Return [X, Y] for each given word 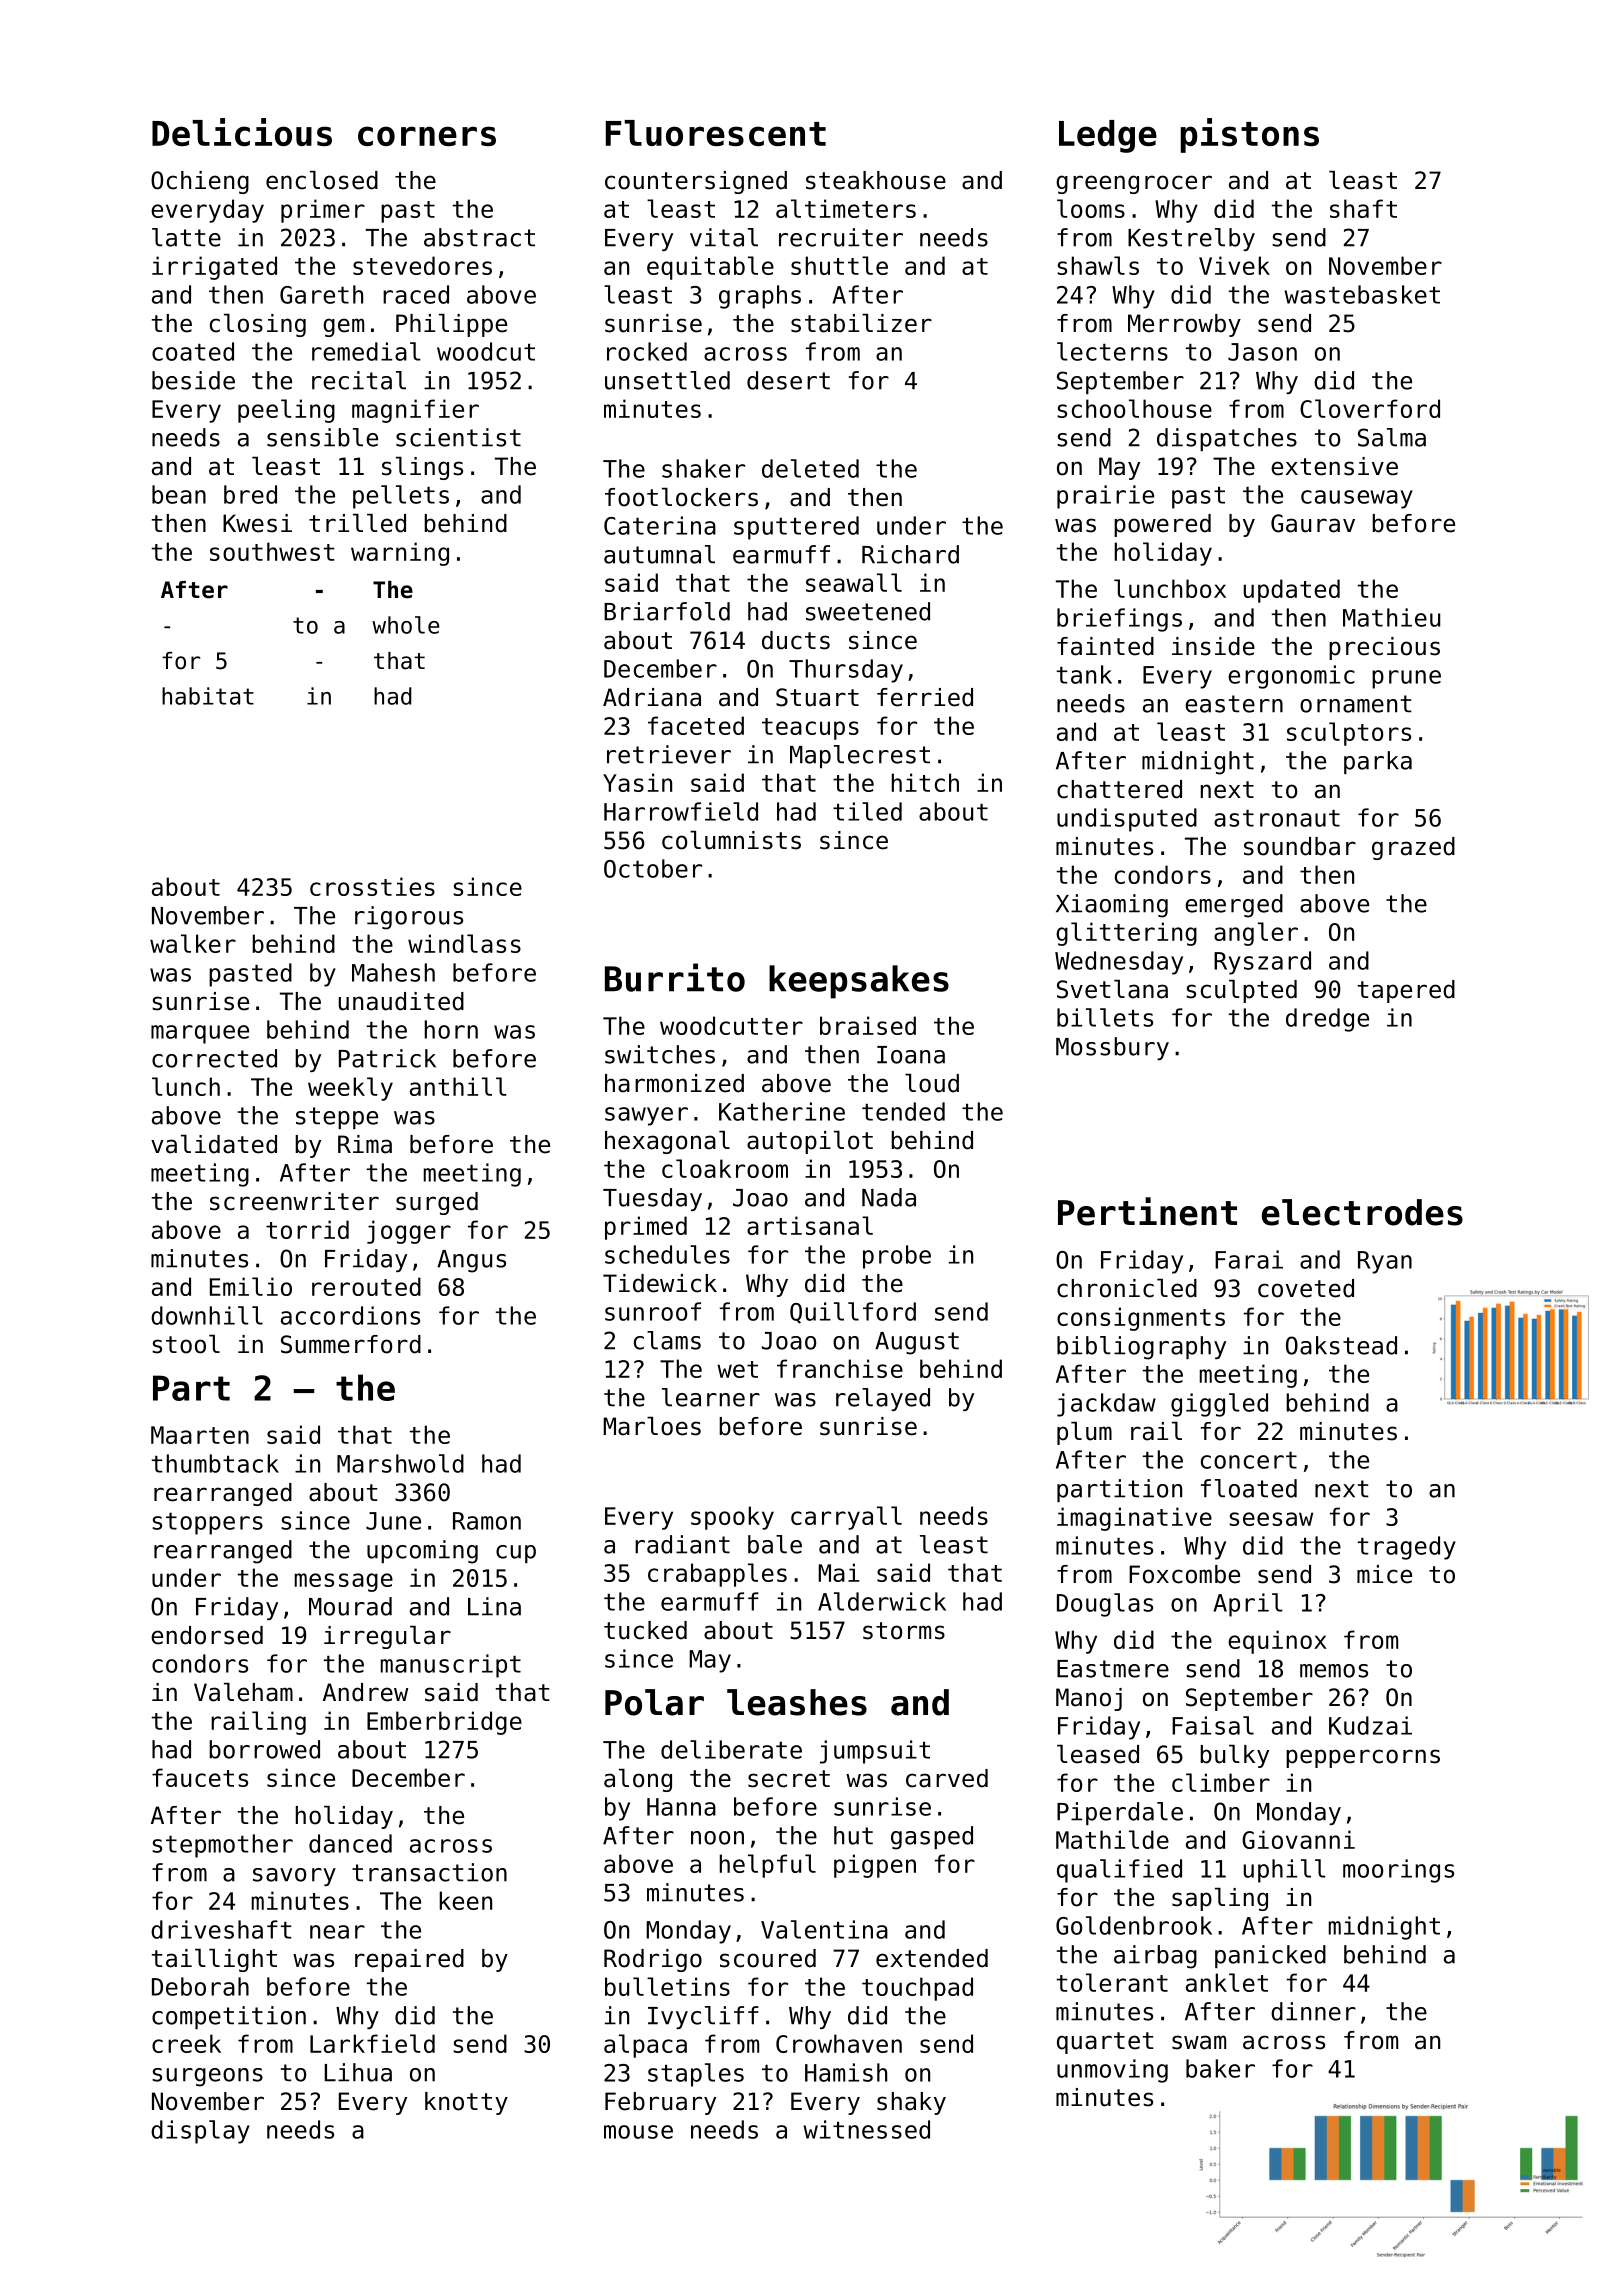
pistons [1249, 135]
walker [193, 943]
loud [932, 1083]
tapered [1406, 991]
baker [1220, 2068]
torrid [307, 1229]
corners [427, 136]
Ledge [1108, 136]
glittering [1126, 934]
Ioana [911, 1055]
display [200, 2132]
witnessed [866, 2129]
